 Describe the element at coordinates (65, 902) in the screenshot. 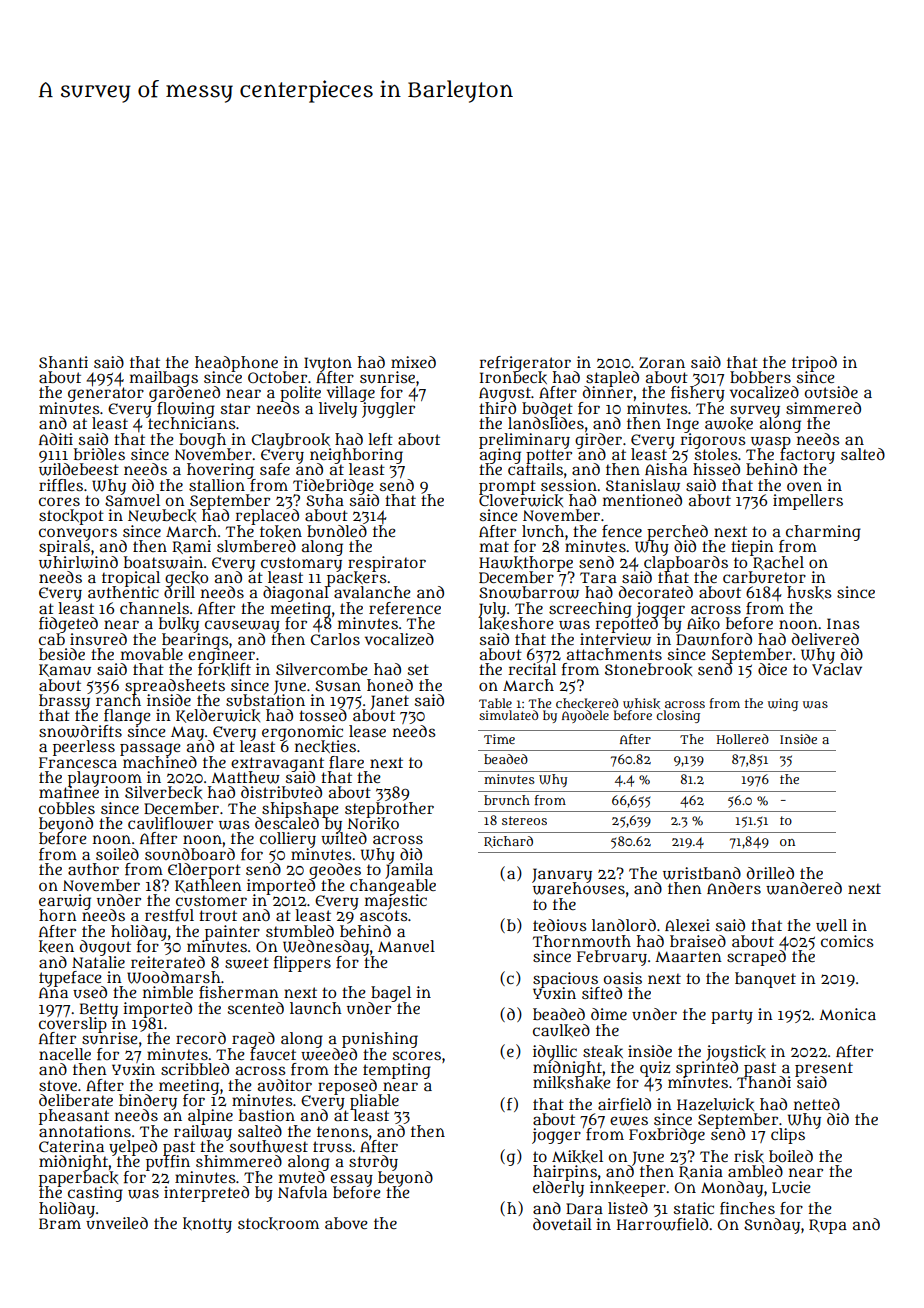

I see `earwig` at that location.
